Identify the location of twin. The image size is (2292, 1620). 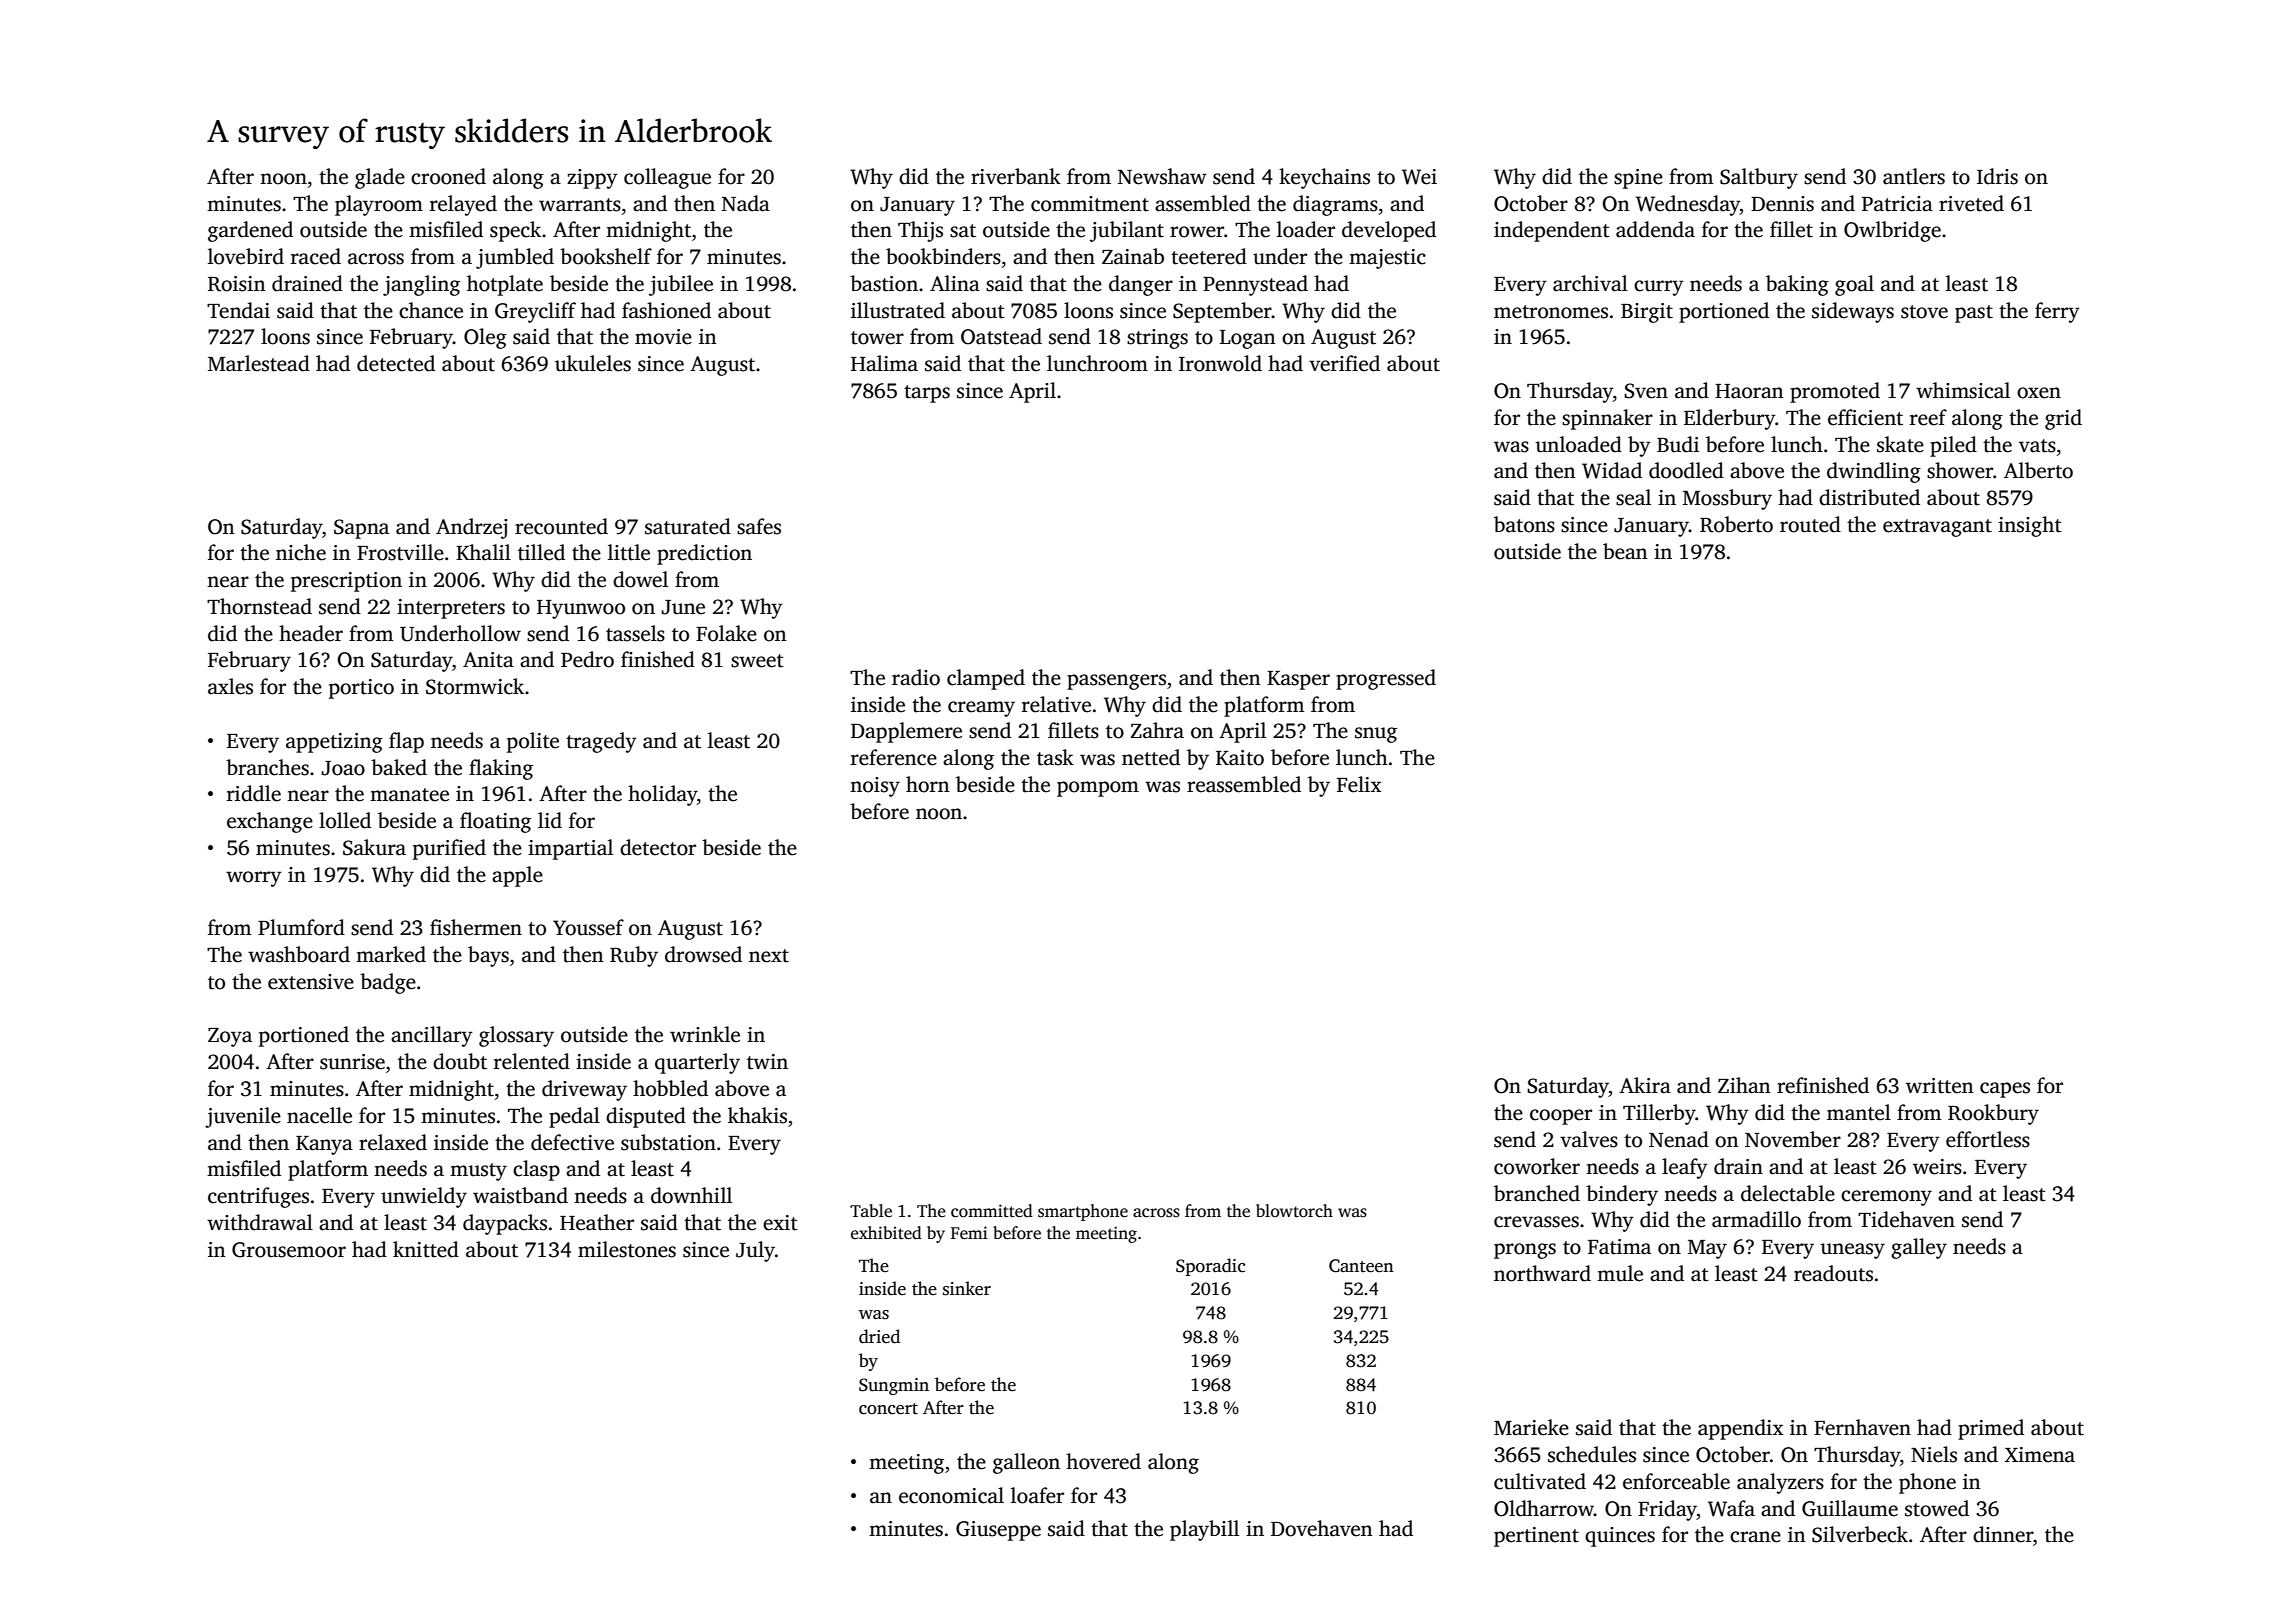
(767, 1062).
